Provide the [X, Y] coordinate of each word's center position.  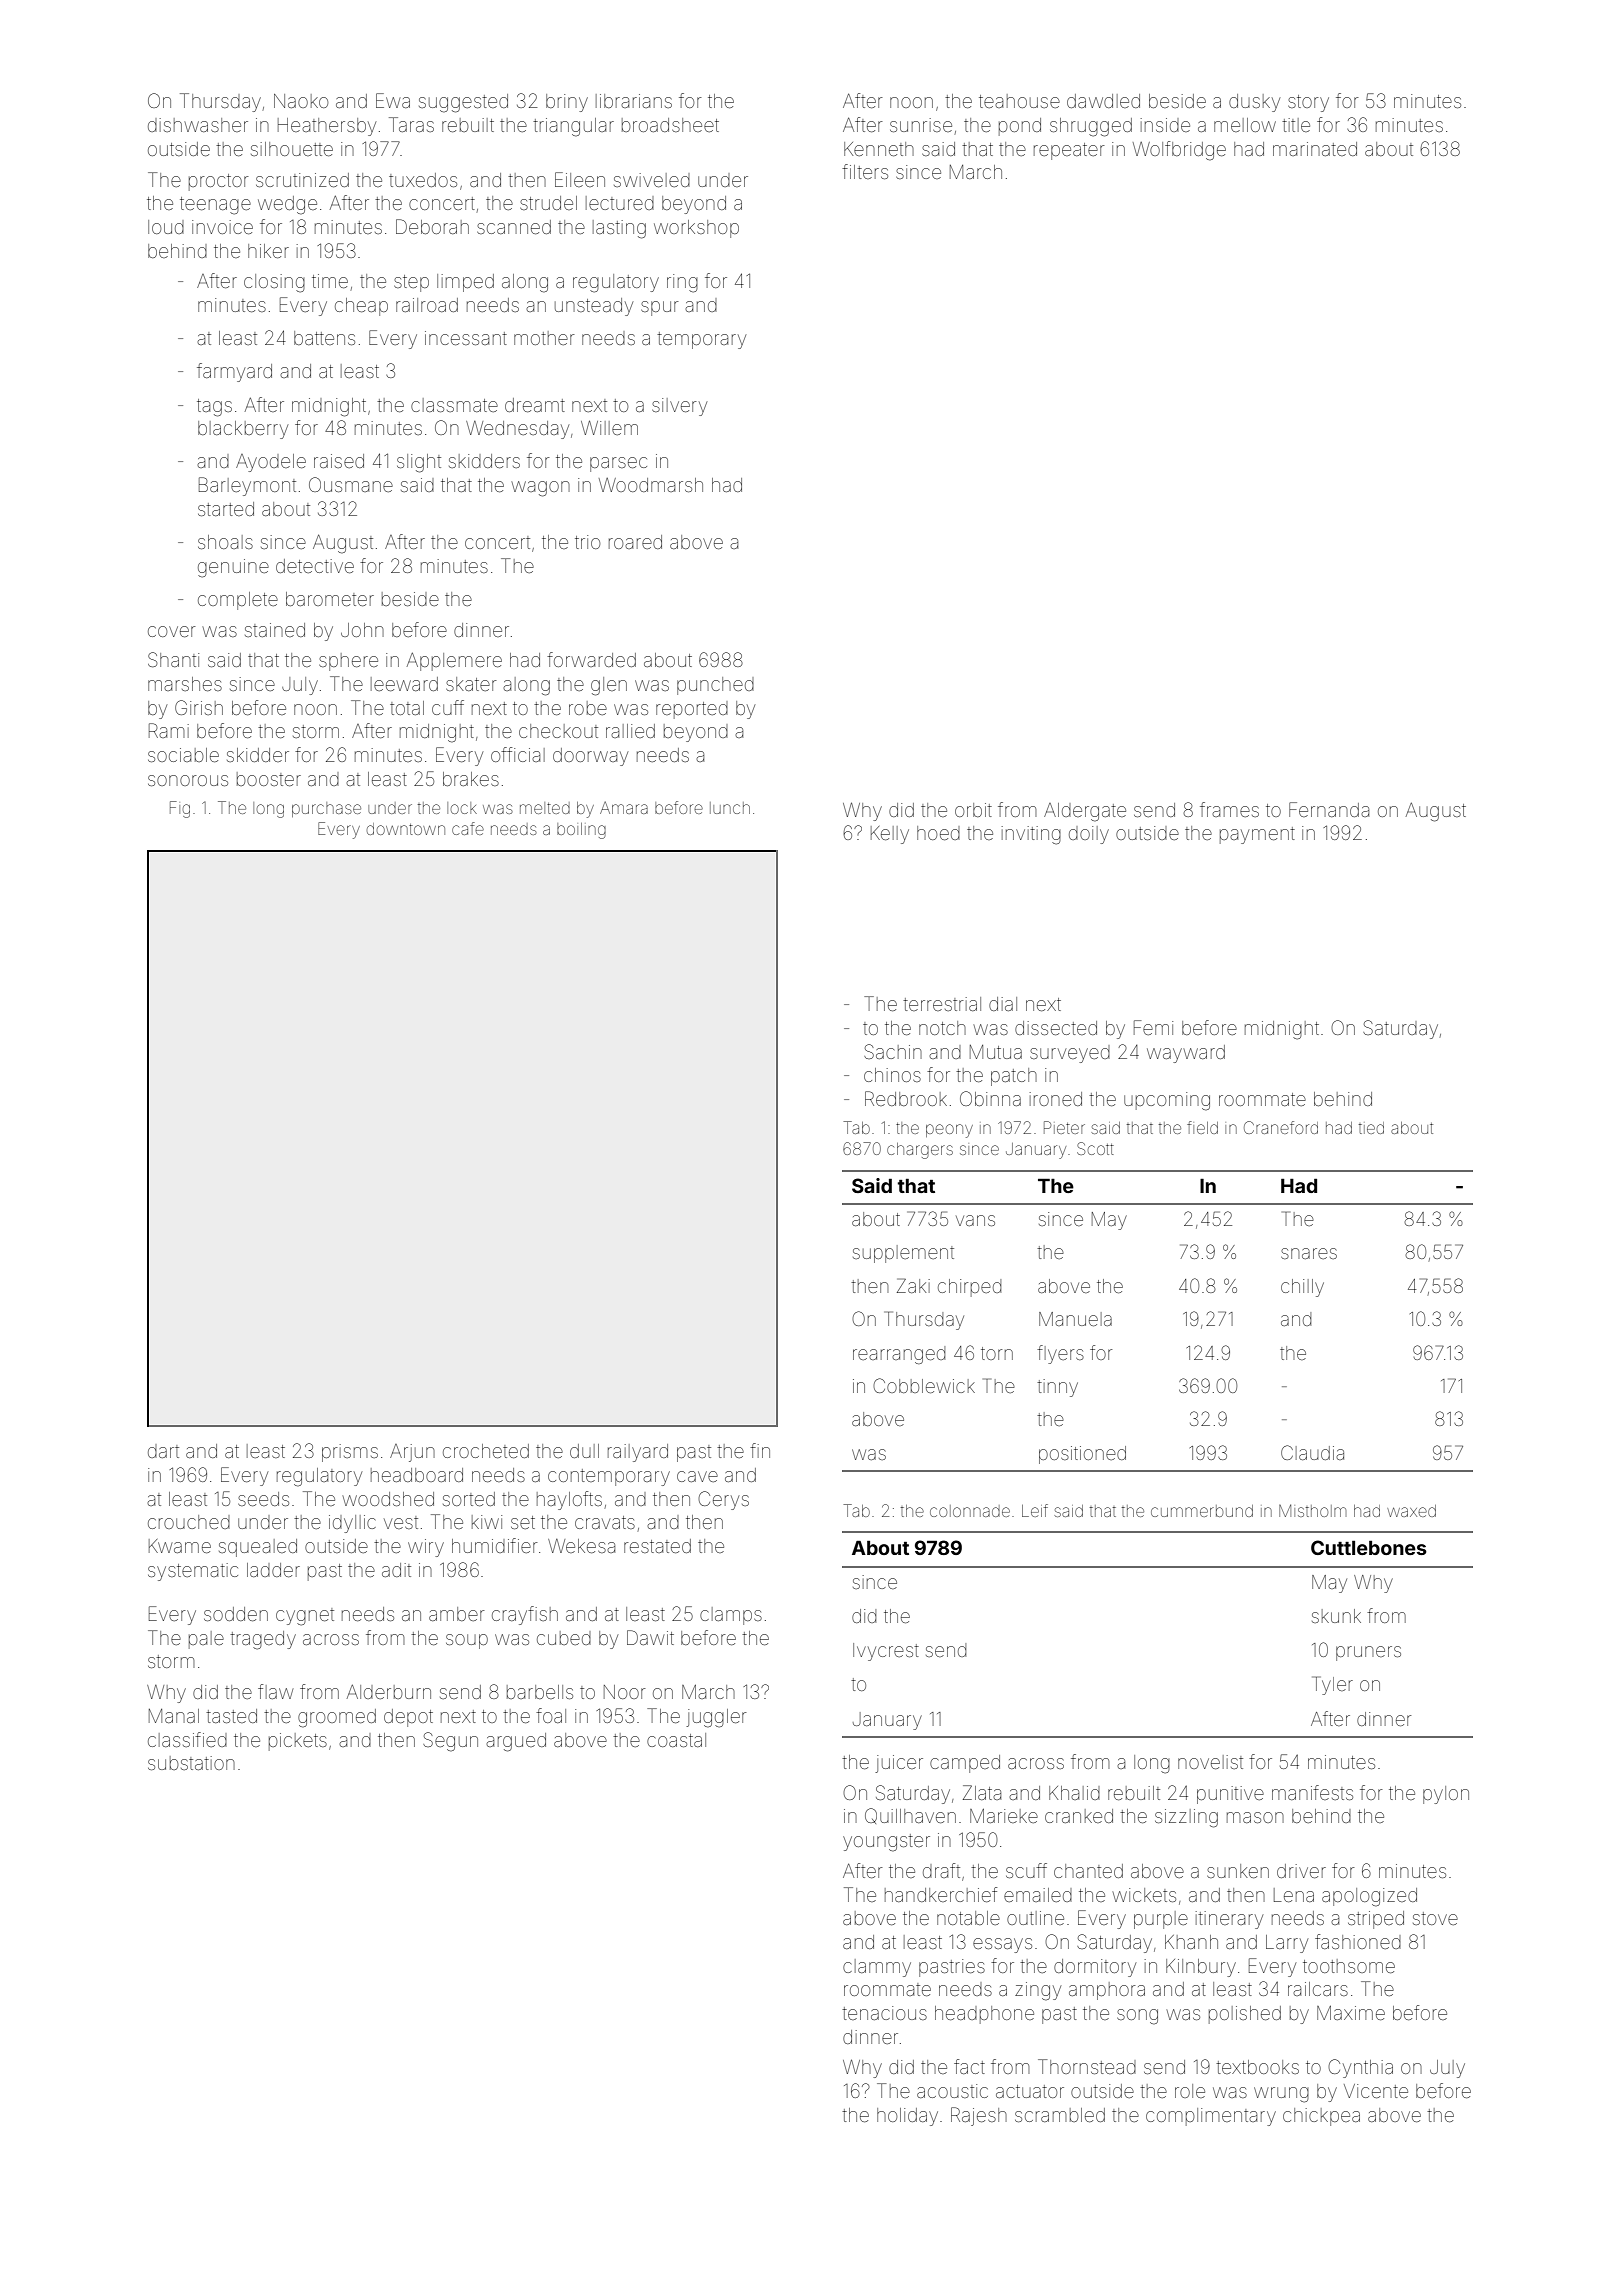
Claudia [1312, 1452]
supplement [903, 1254]
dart [163, 1451]
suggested [463, 103]
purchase [326, 809]
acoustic [952, 2091]
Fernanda [1329, 809]
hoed [938, 833]
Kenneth [879, 149]
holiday [907, 2117]
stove [1435, 1918]
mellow [1245, 125]
